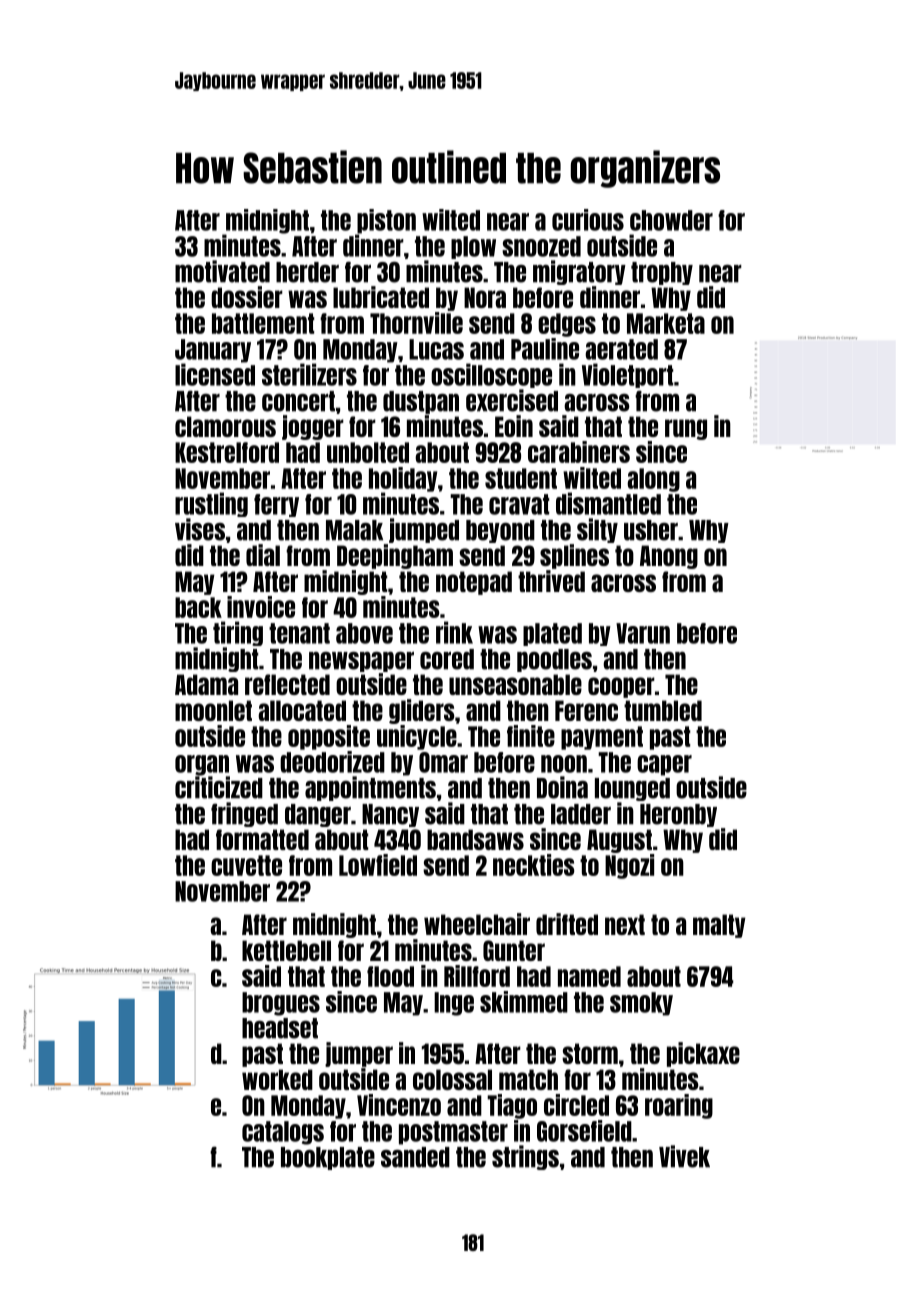 Image resolution: width=924 pixels, height=1311 pixels. I want to click on Eoin, so click(514, 426).
